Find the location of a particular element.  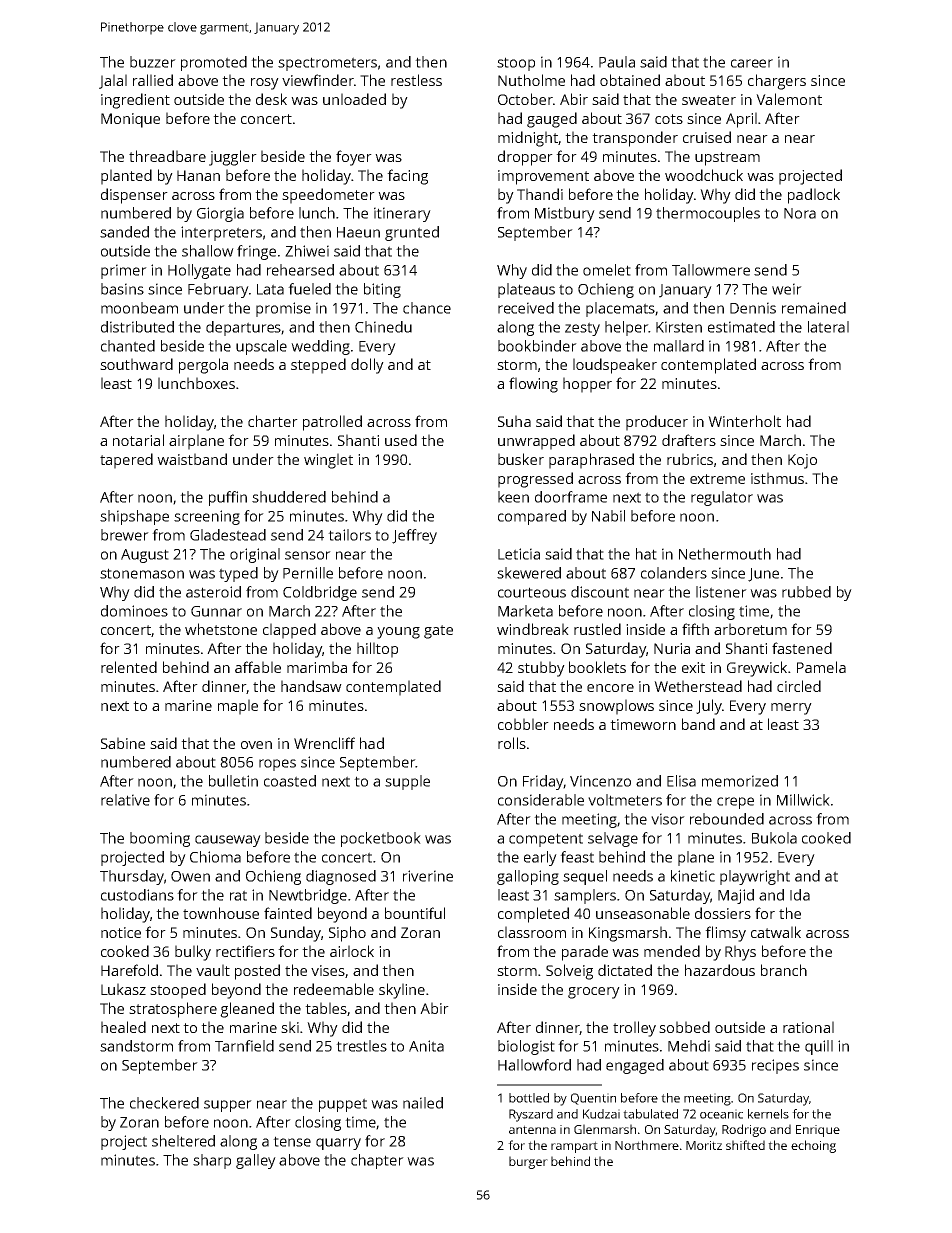

bountiful is located at coordinates (415, 913).
